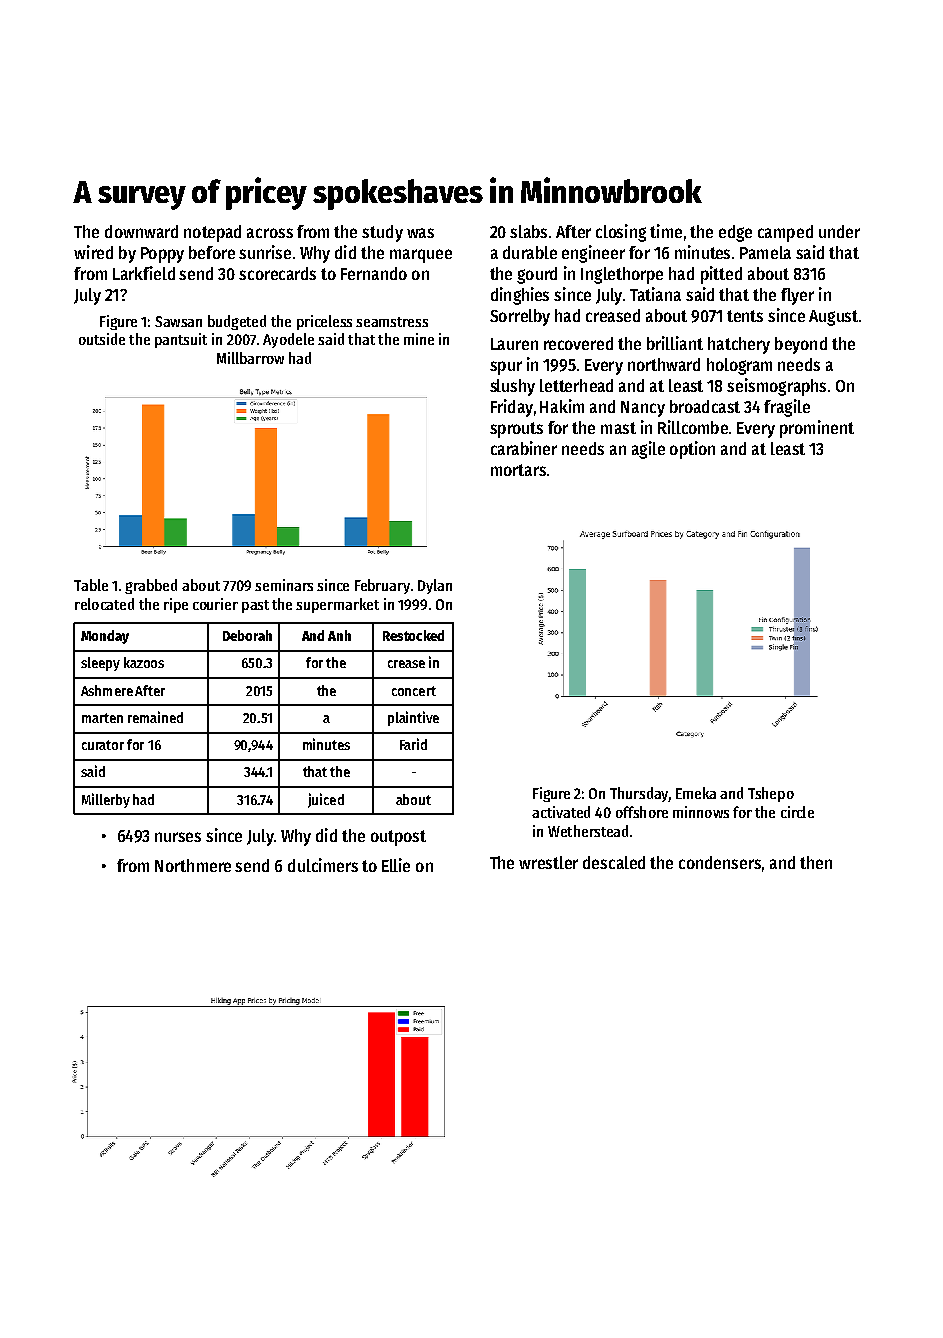  Describe the element at coordinates (193, 865) in the screenshot. I see `Northmere` at that location.
